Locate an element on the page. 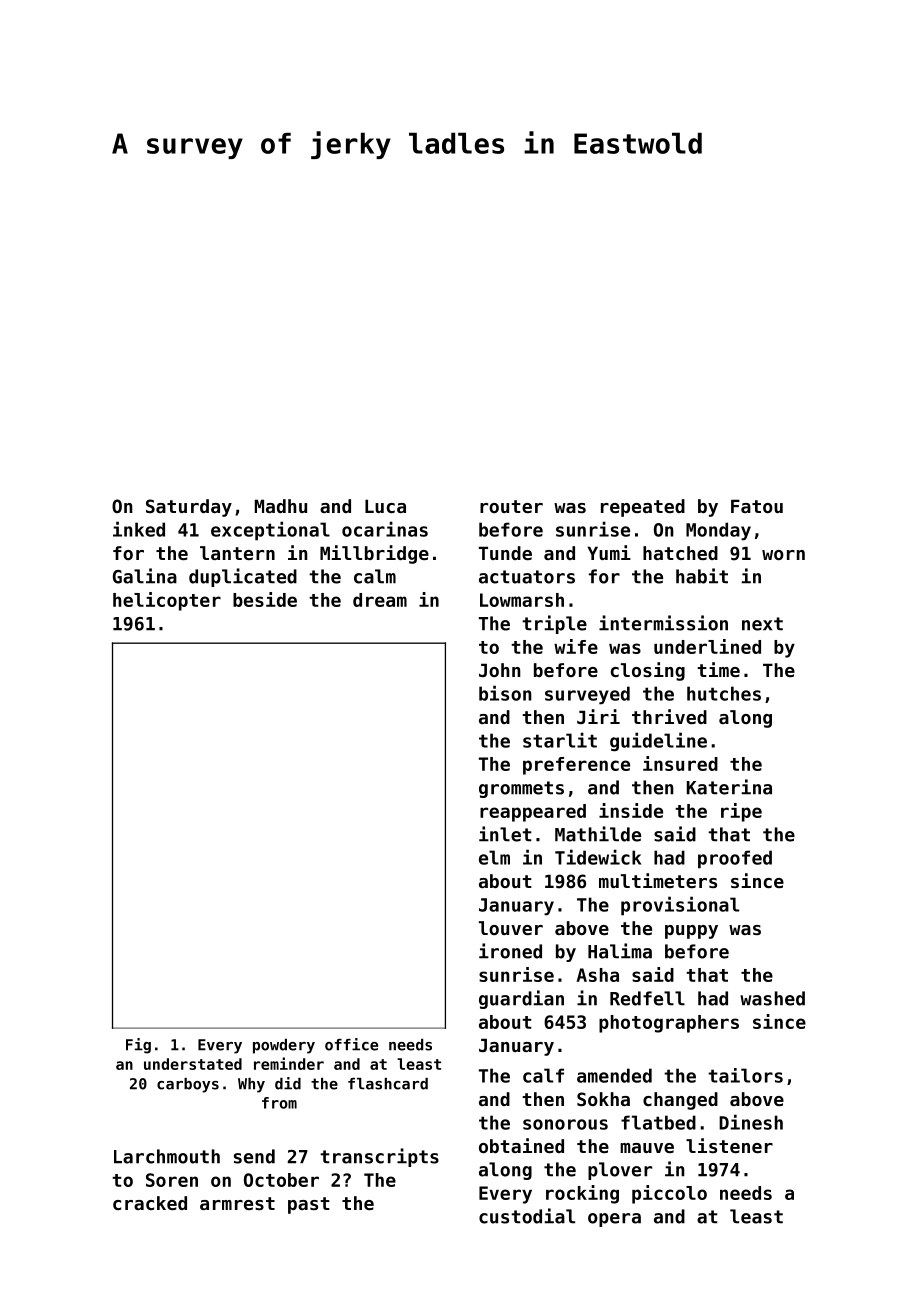 Image resolution: width=924 pixels, height=1311 pixels. inlet is located at coordinates (505, 834).
